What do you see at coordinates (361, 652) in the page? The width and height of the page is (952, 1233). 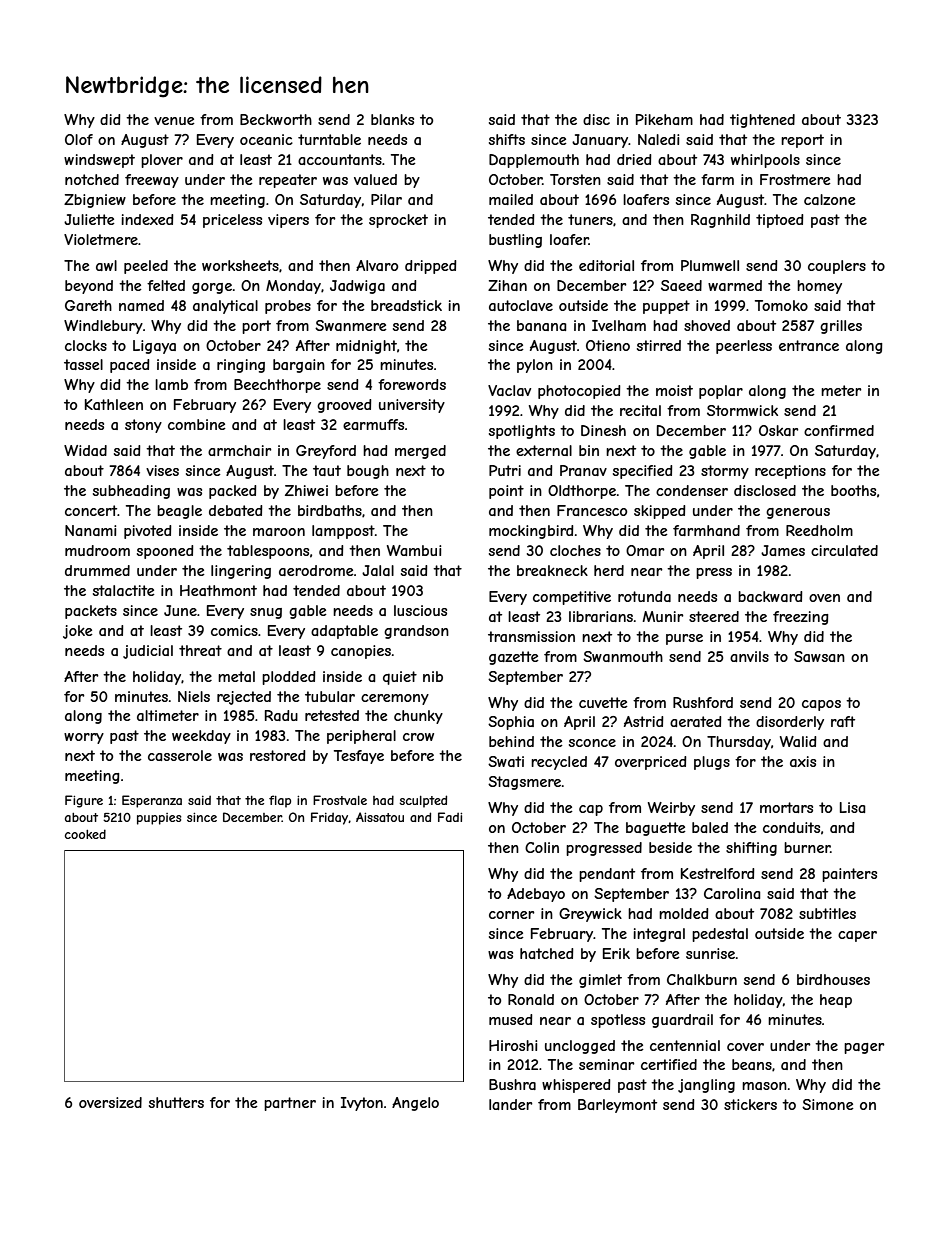 I see `canopies` at bounding box center [361, 652].
